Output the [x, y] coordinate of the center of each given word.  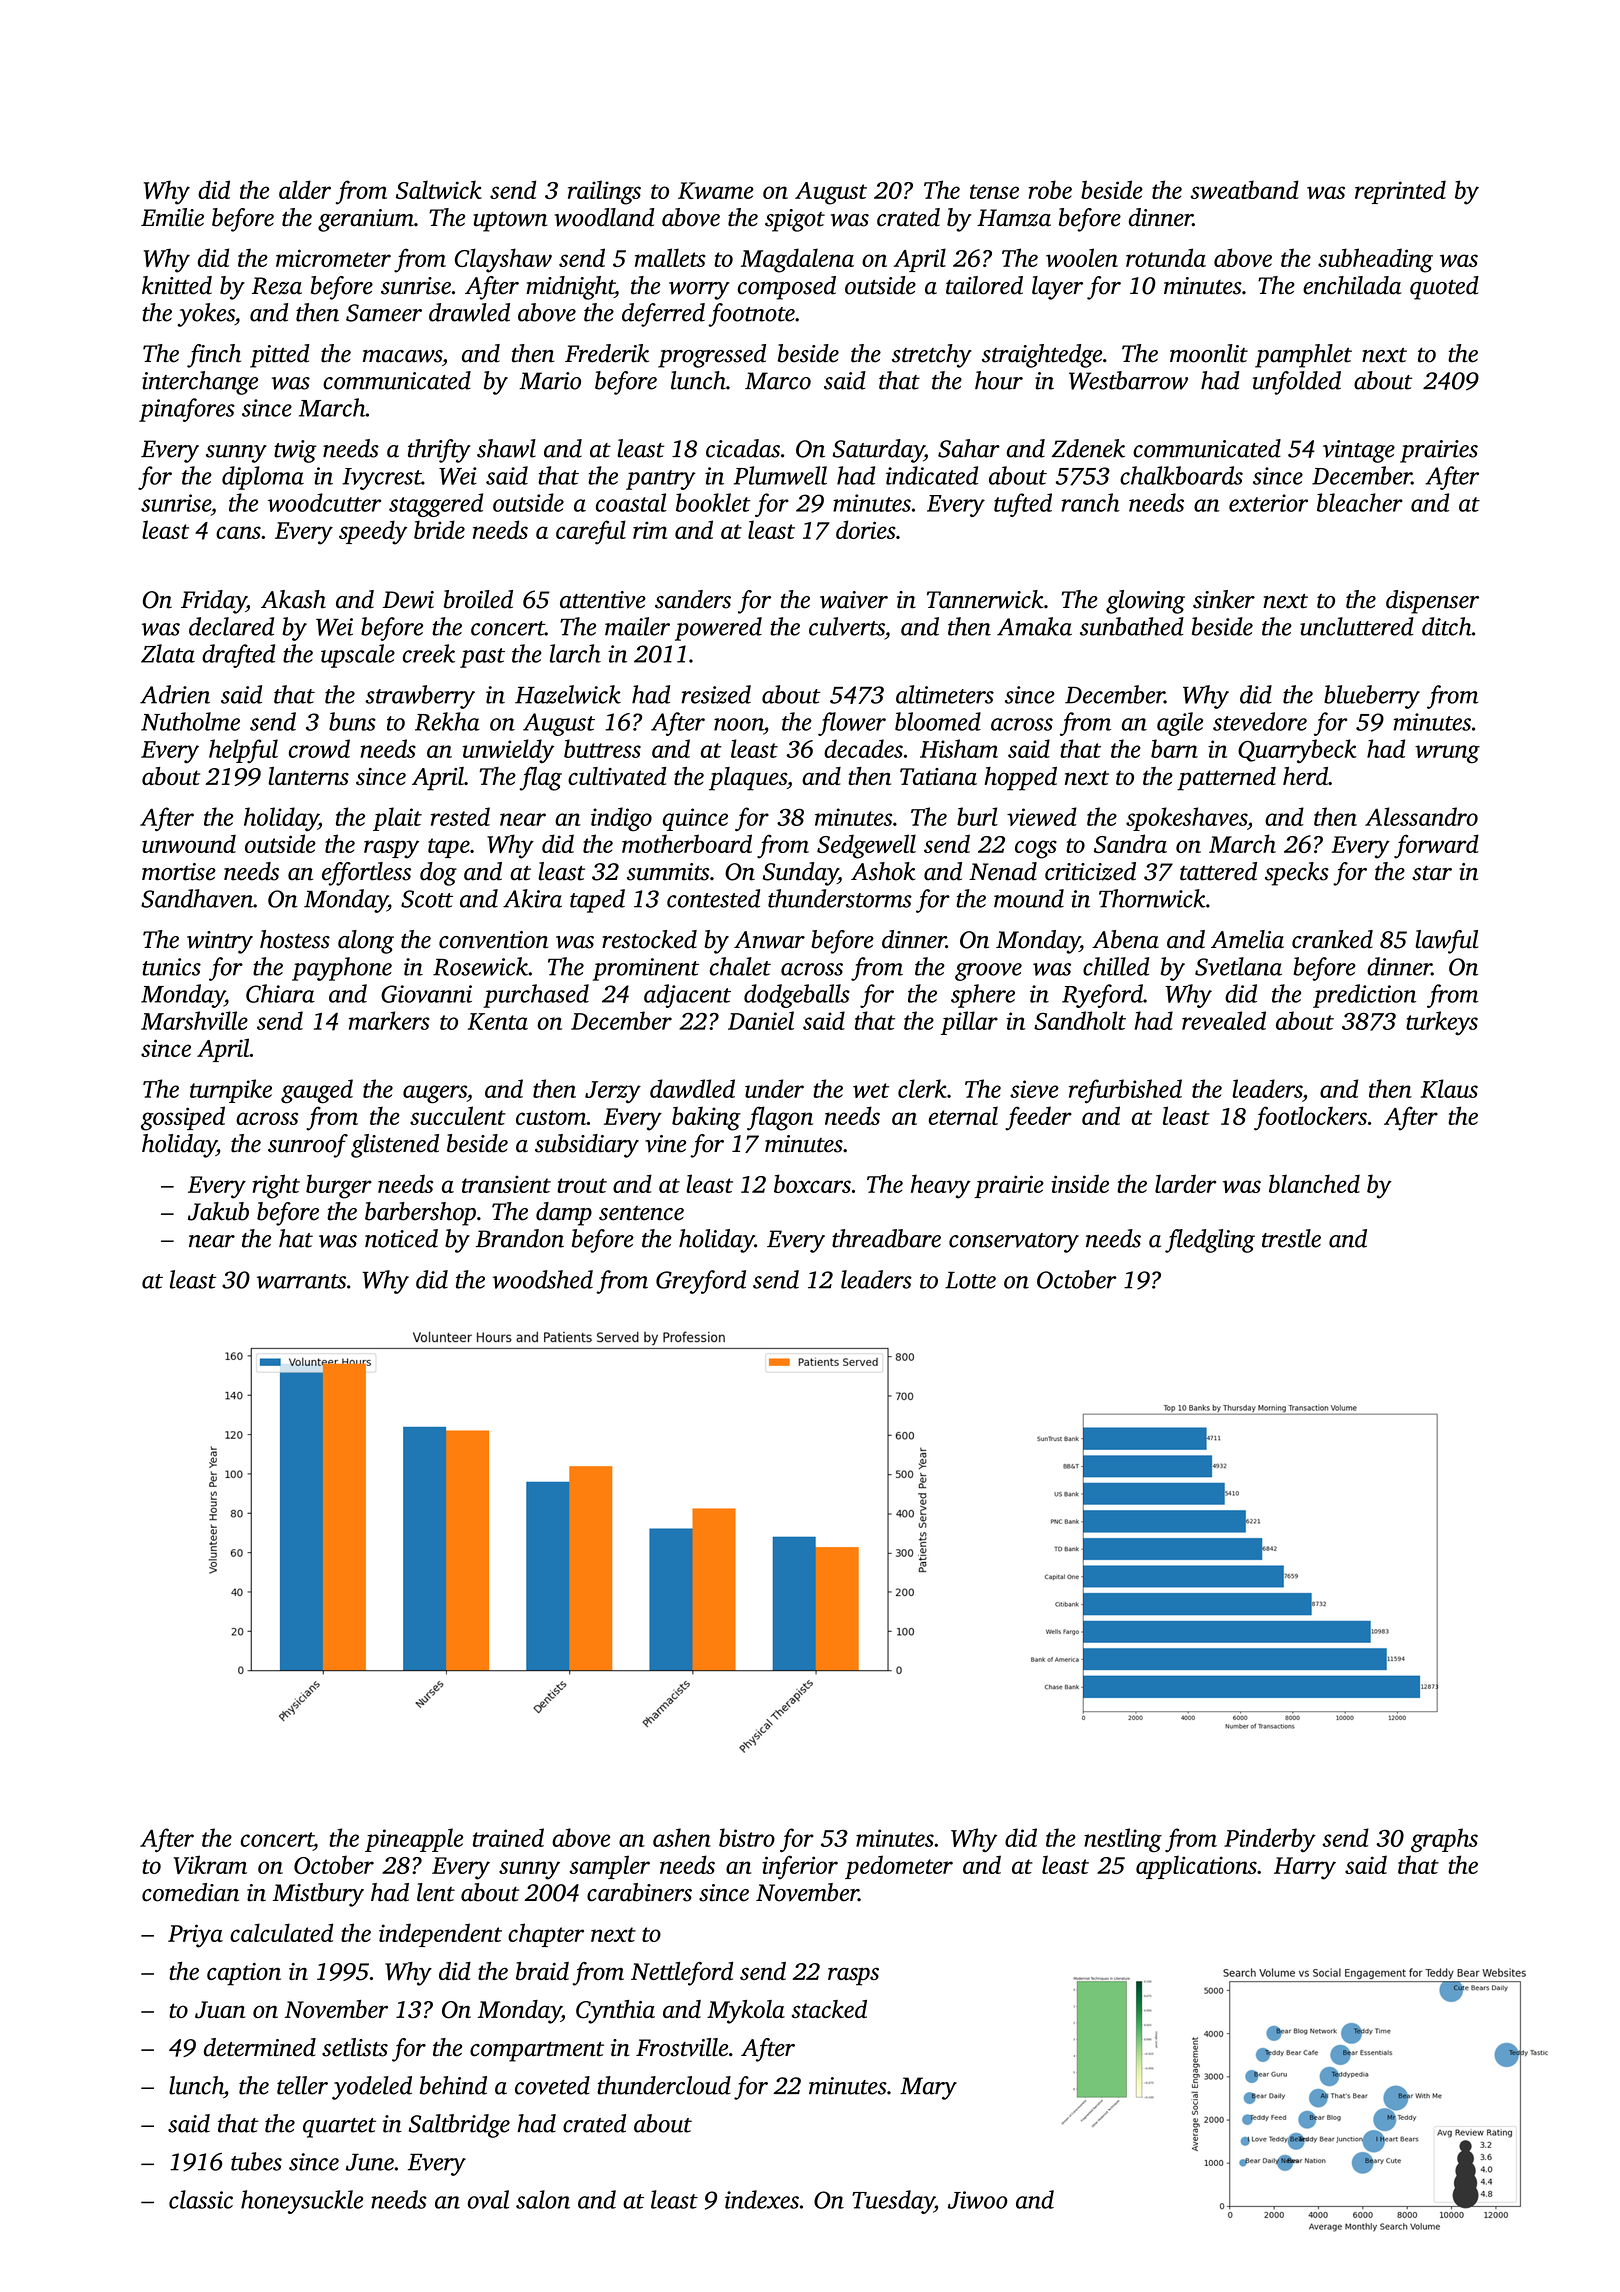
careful [591, 532]
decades [863, 748]
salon [543, 2199]
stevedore [1260, 721]
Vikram [210, 1864]
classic [201, 2199]
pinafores [187, 410]
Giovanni [426, 994]
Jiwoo [978, 2200]
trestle [1291, 1238]
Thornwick [1152, 898]
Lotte [970, 1280]
